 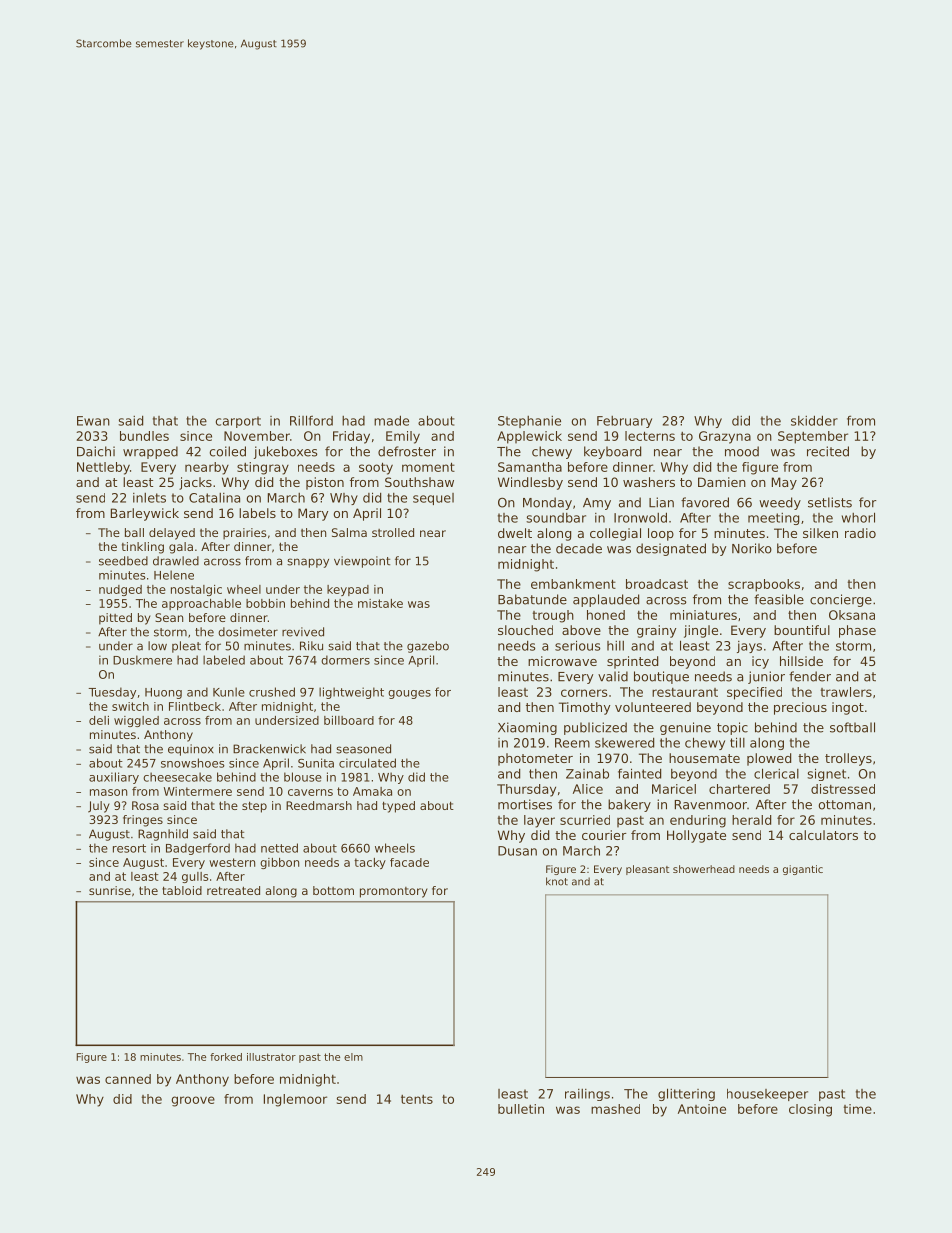 What do you see at coordinates (214, 498) in the document?
I see `Catalina` at bounding box center [214, 498].
